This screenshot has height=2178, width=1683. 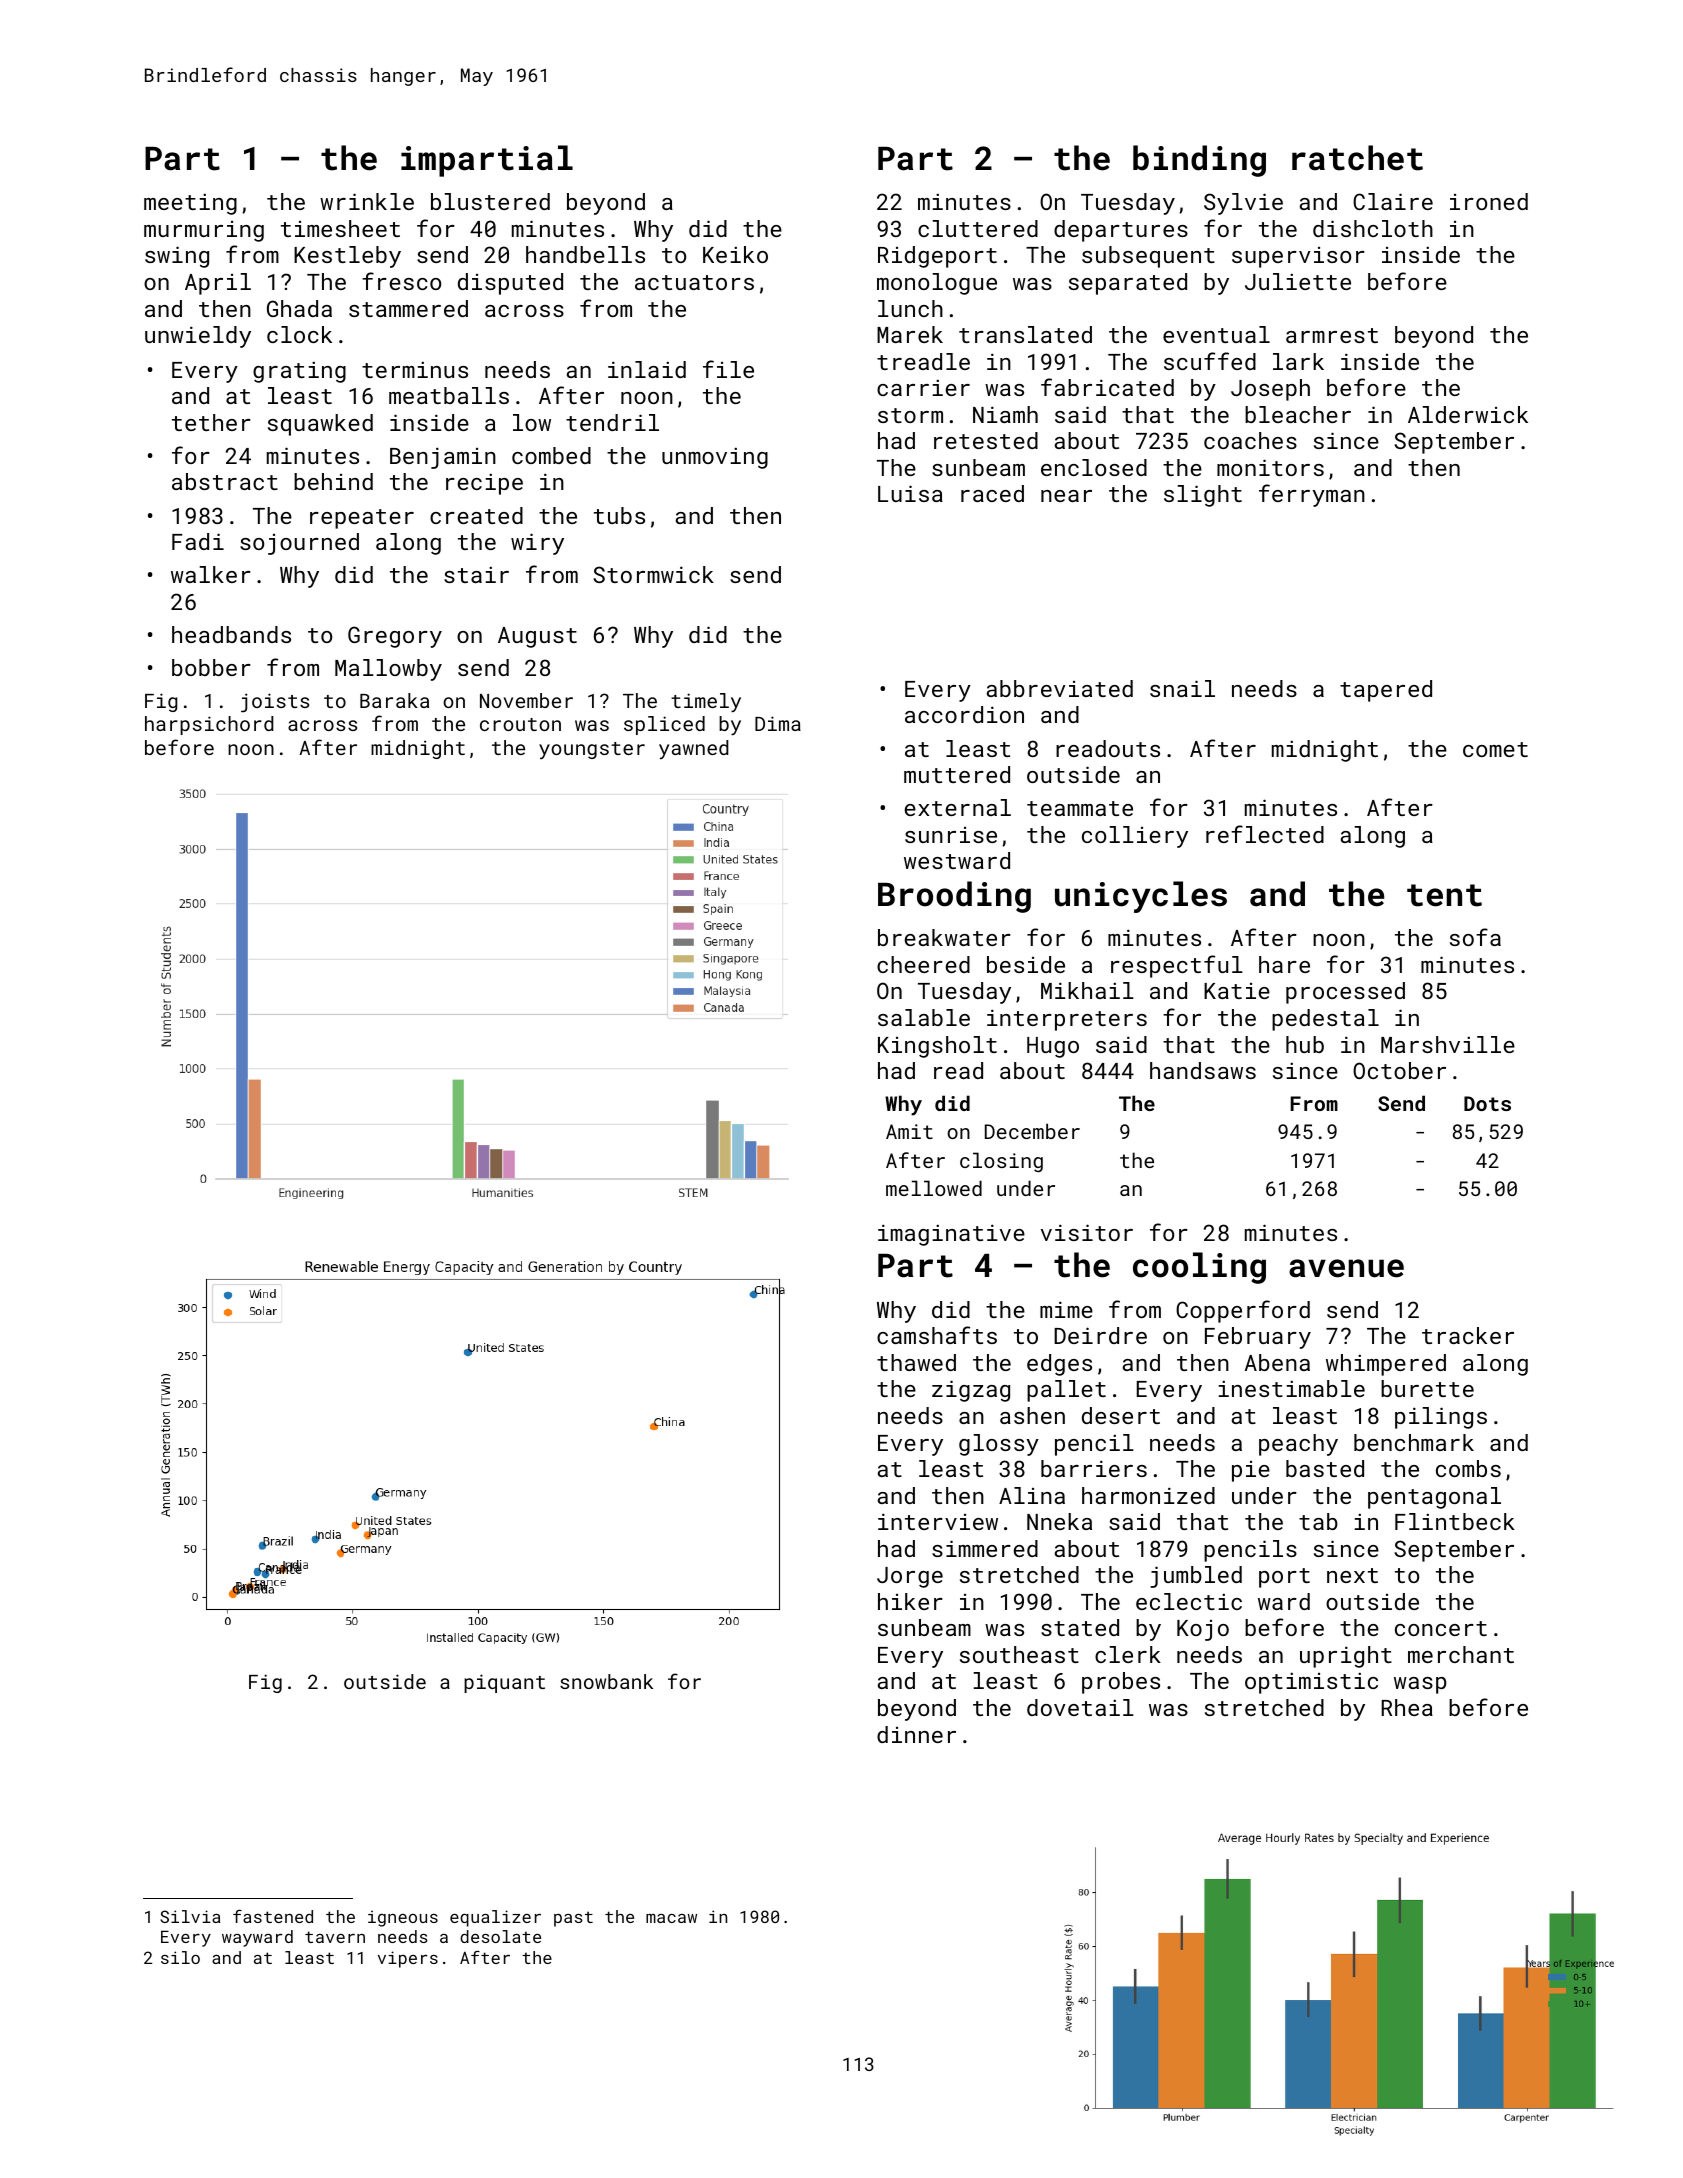 What do you see at coordinates (190, 204) in the screenshot?
I see `meeting` at bounding box center [190, 204].
